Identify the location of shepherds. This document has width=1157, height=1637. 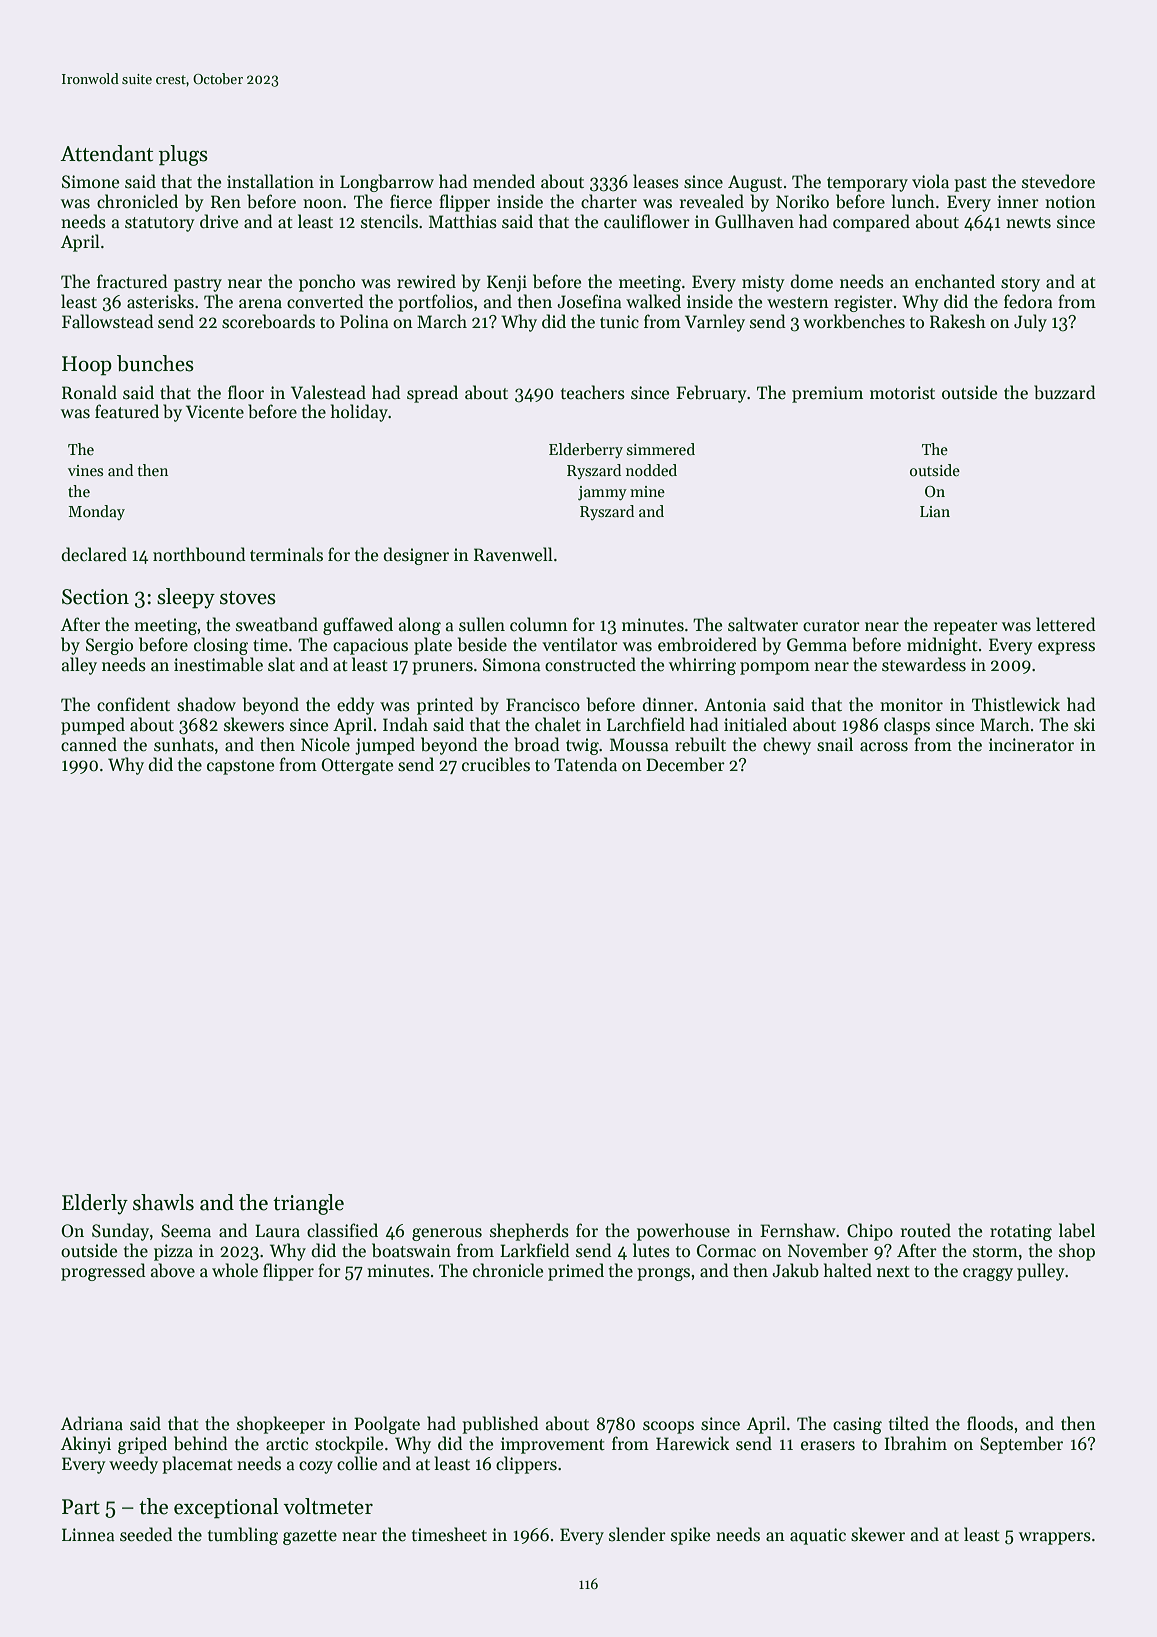
(529, 1232).
